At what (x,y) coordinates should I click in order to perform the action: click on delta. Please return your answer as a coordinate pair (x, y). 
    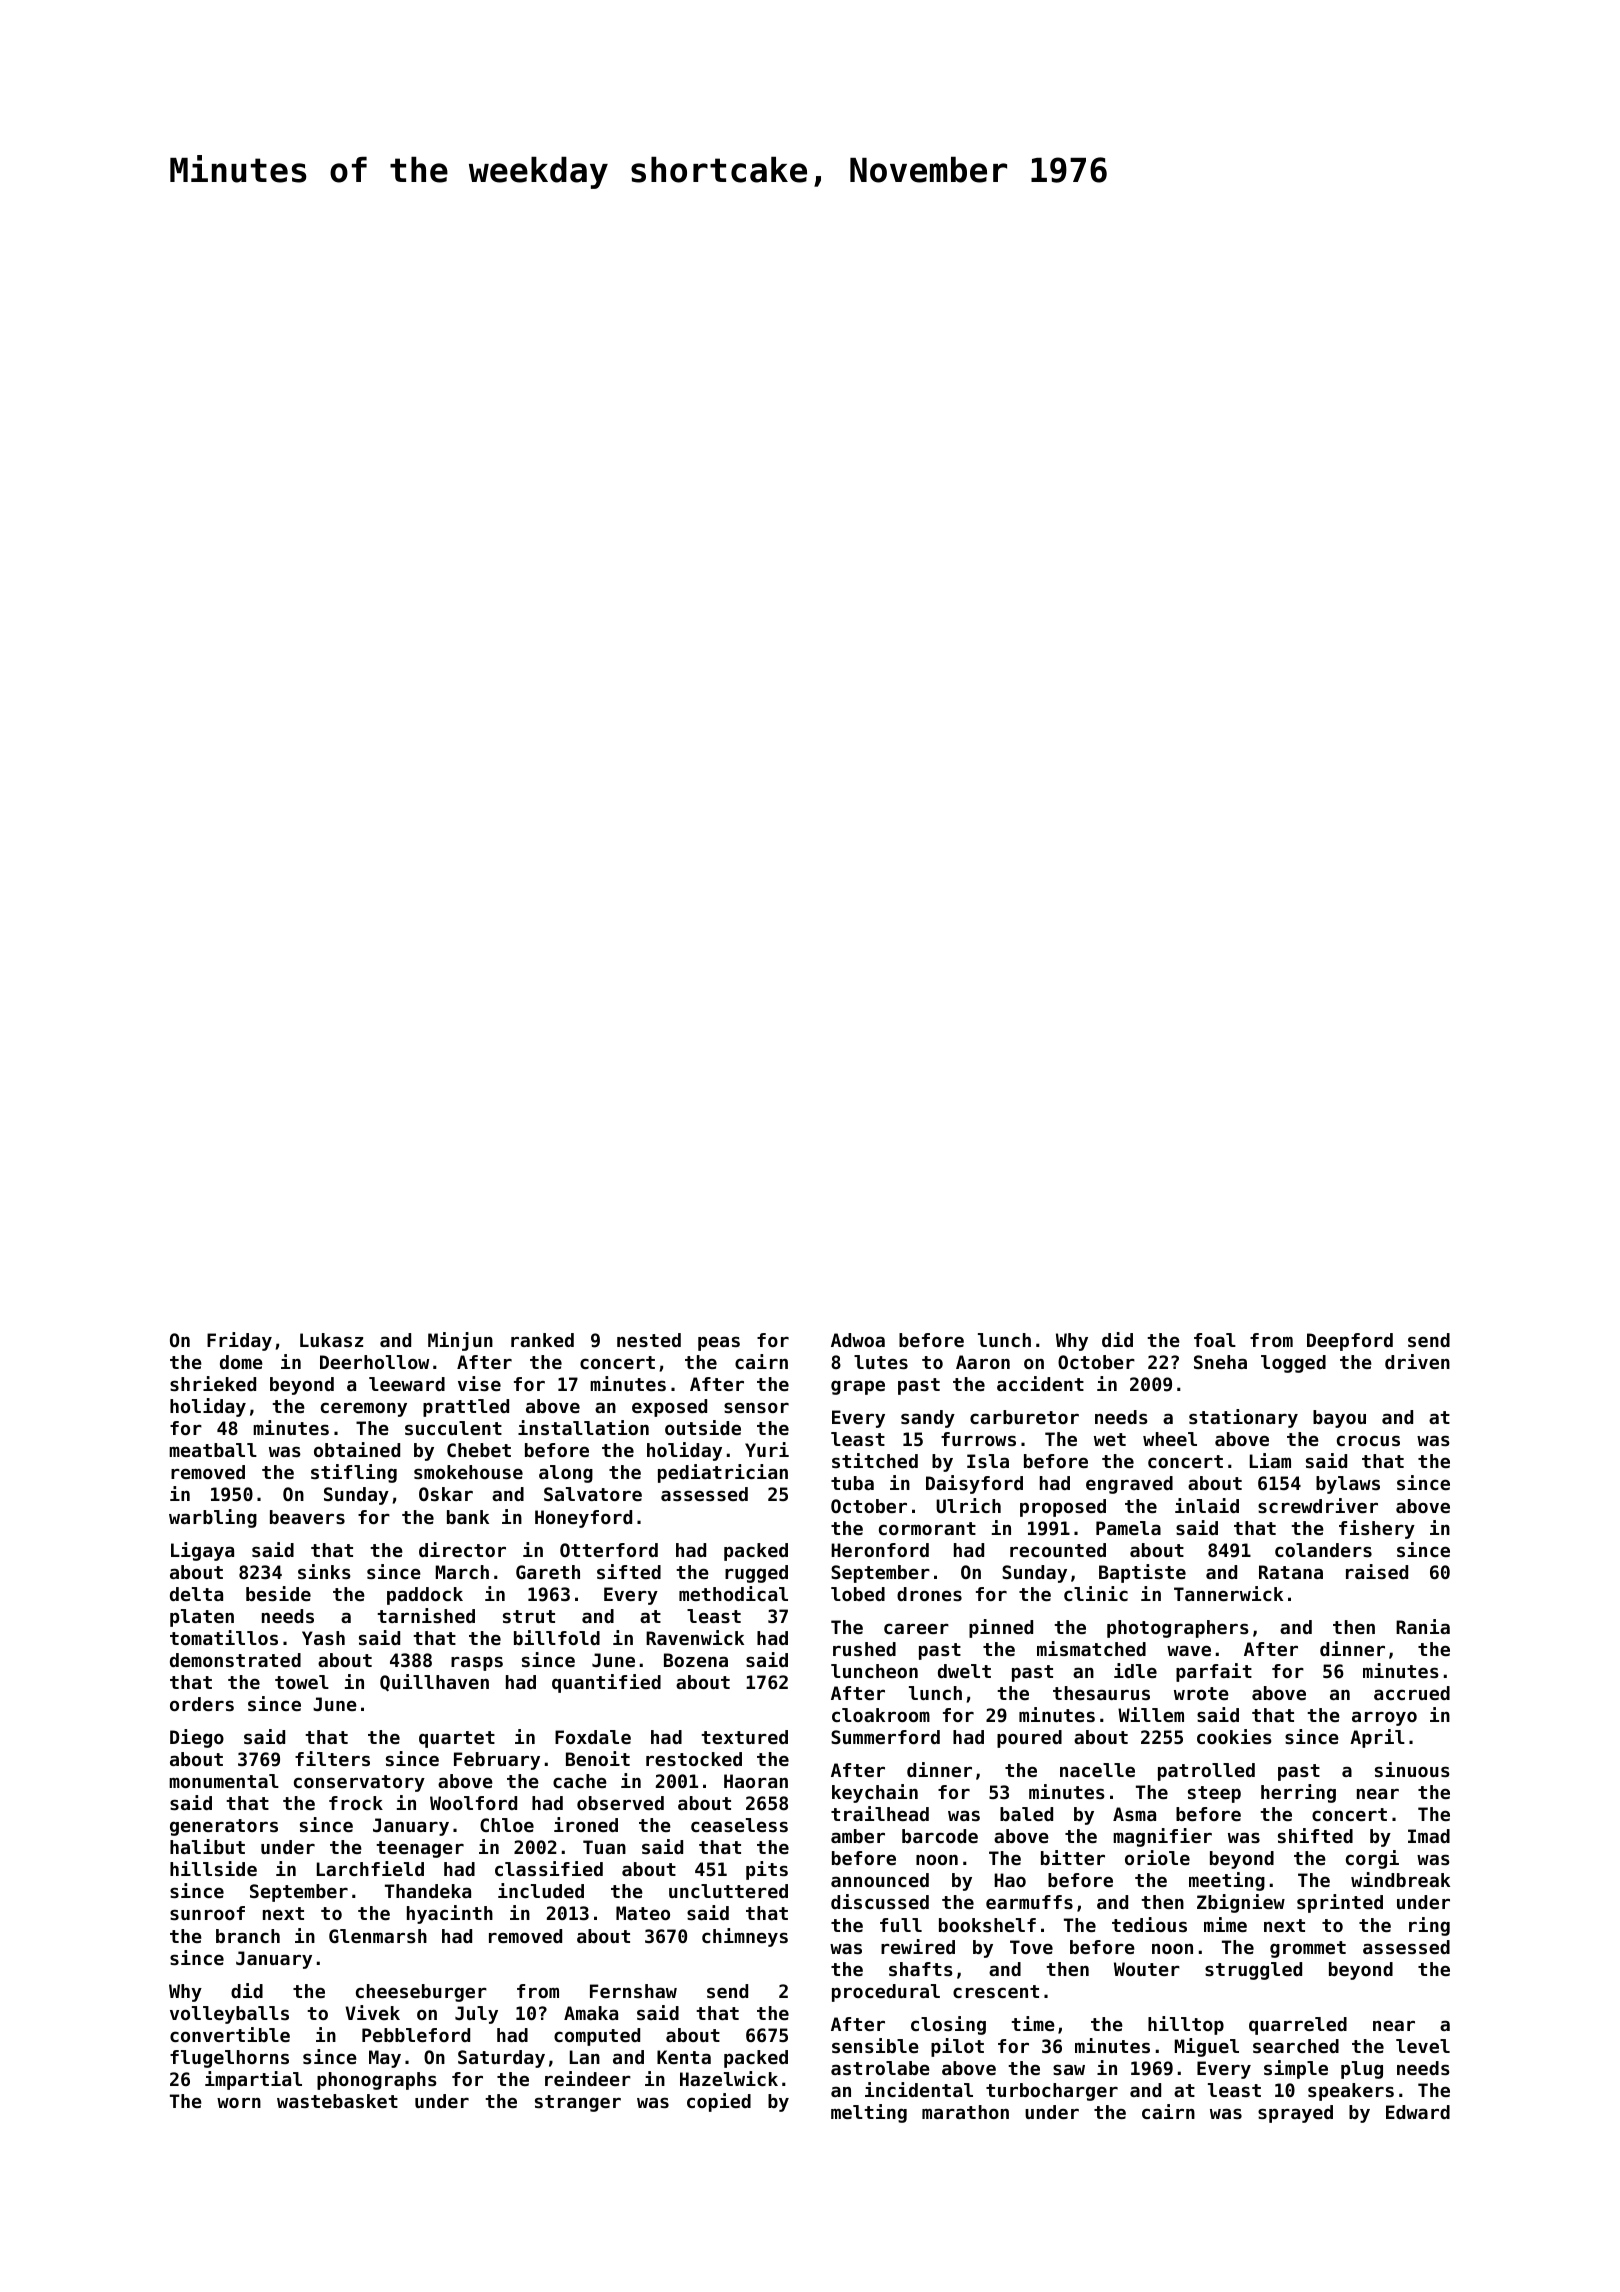
    Looking at the image, I should click on (196, 1594).
